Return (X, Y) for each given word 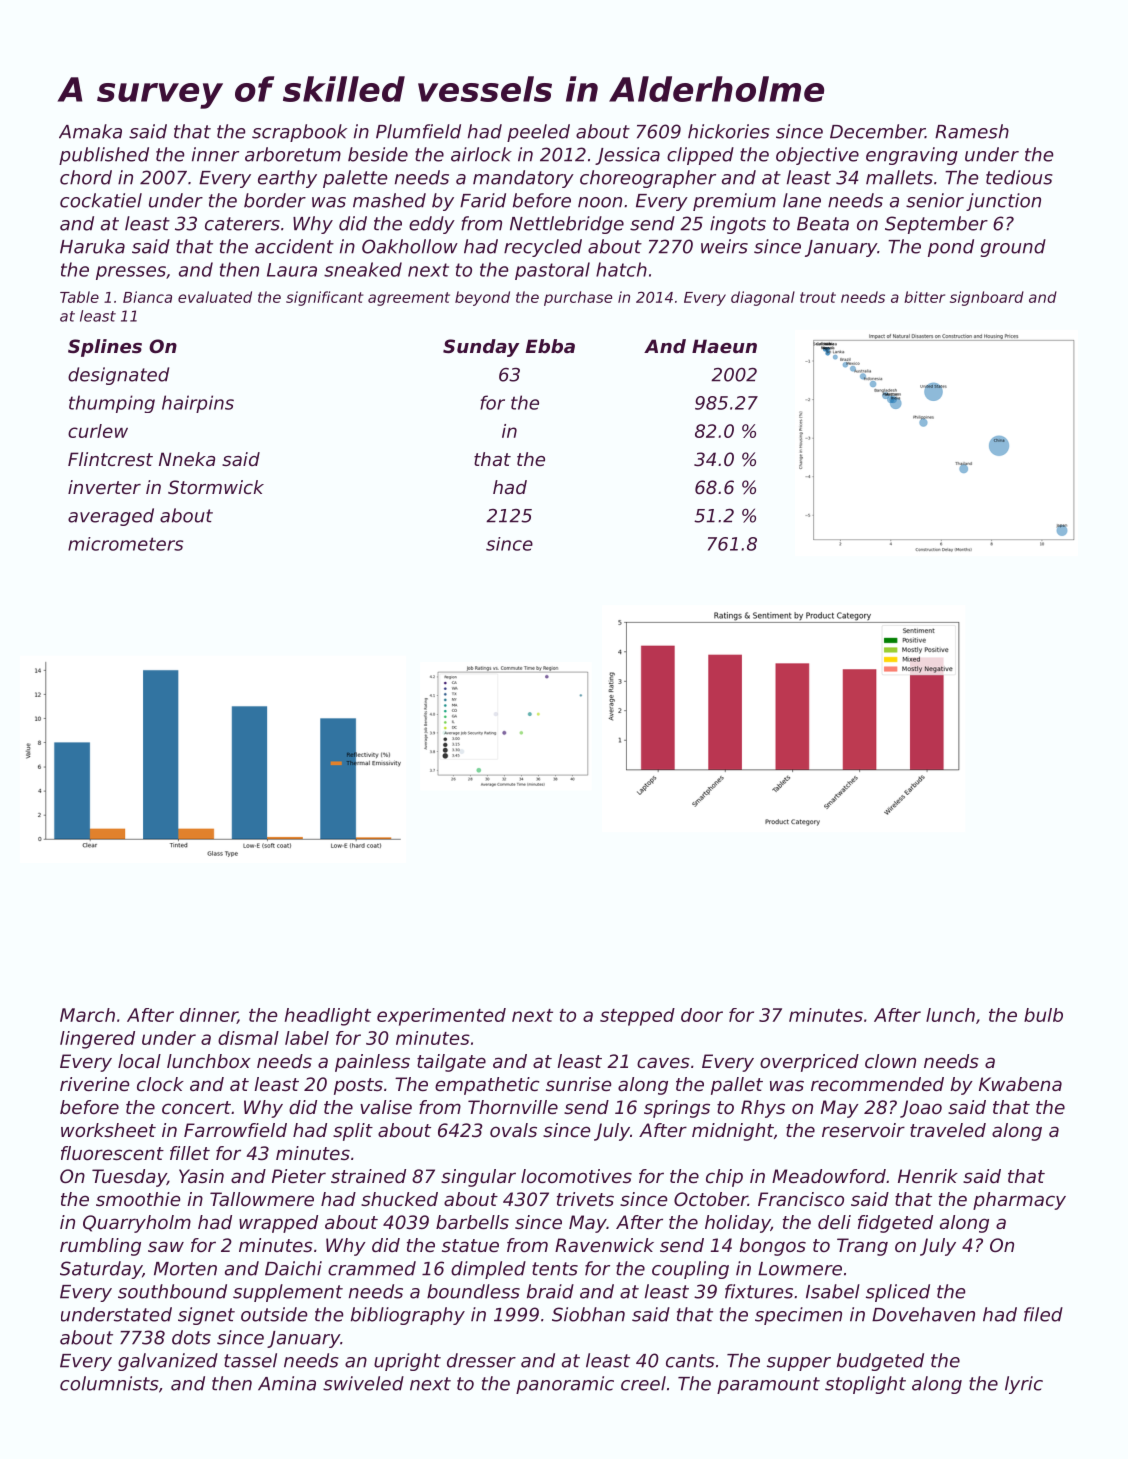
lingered (97, 1040)
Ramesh (972, 131)
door (702, 1015)
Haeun (724, 346)
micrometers (125, 544)
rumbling (100, 1247)
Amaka (90, 131)
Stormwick (216, 487)
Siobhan (588, 1314)
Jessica (627, 156)
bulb (1043, 1015)
